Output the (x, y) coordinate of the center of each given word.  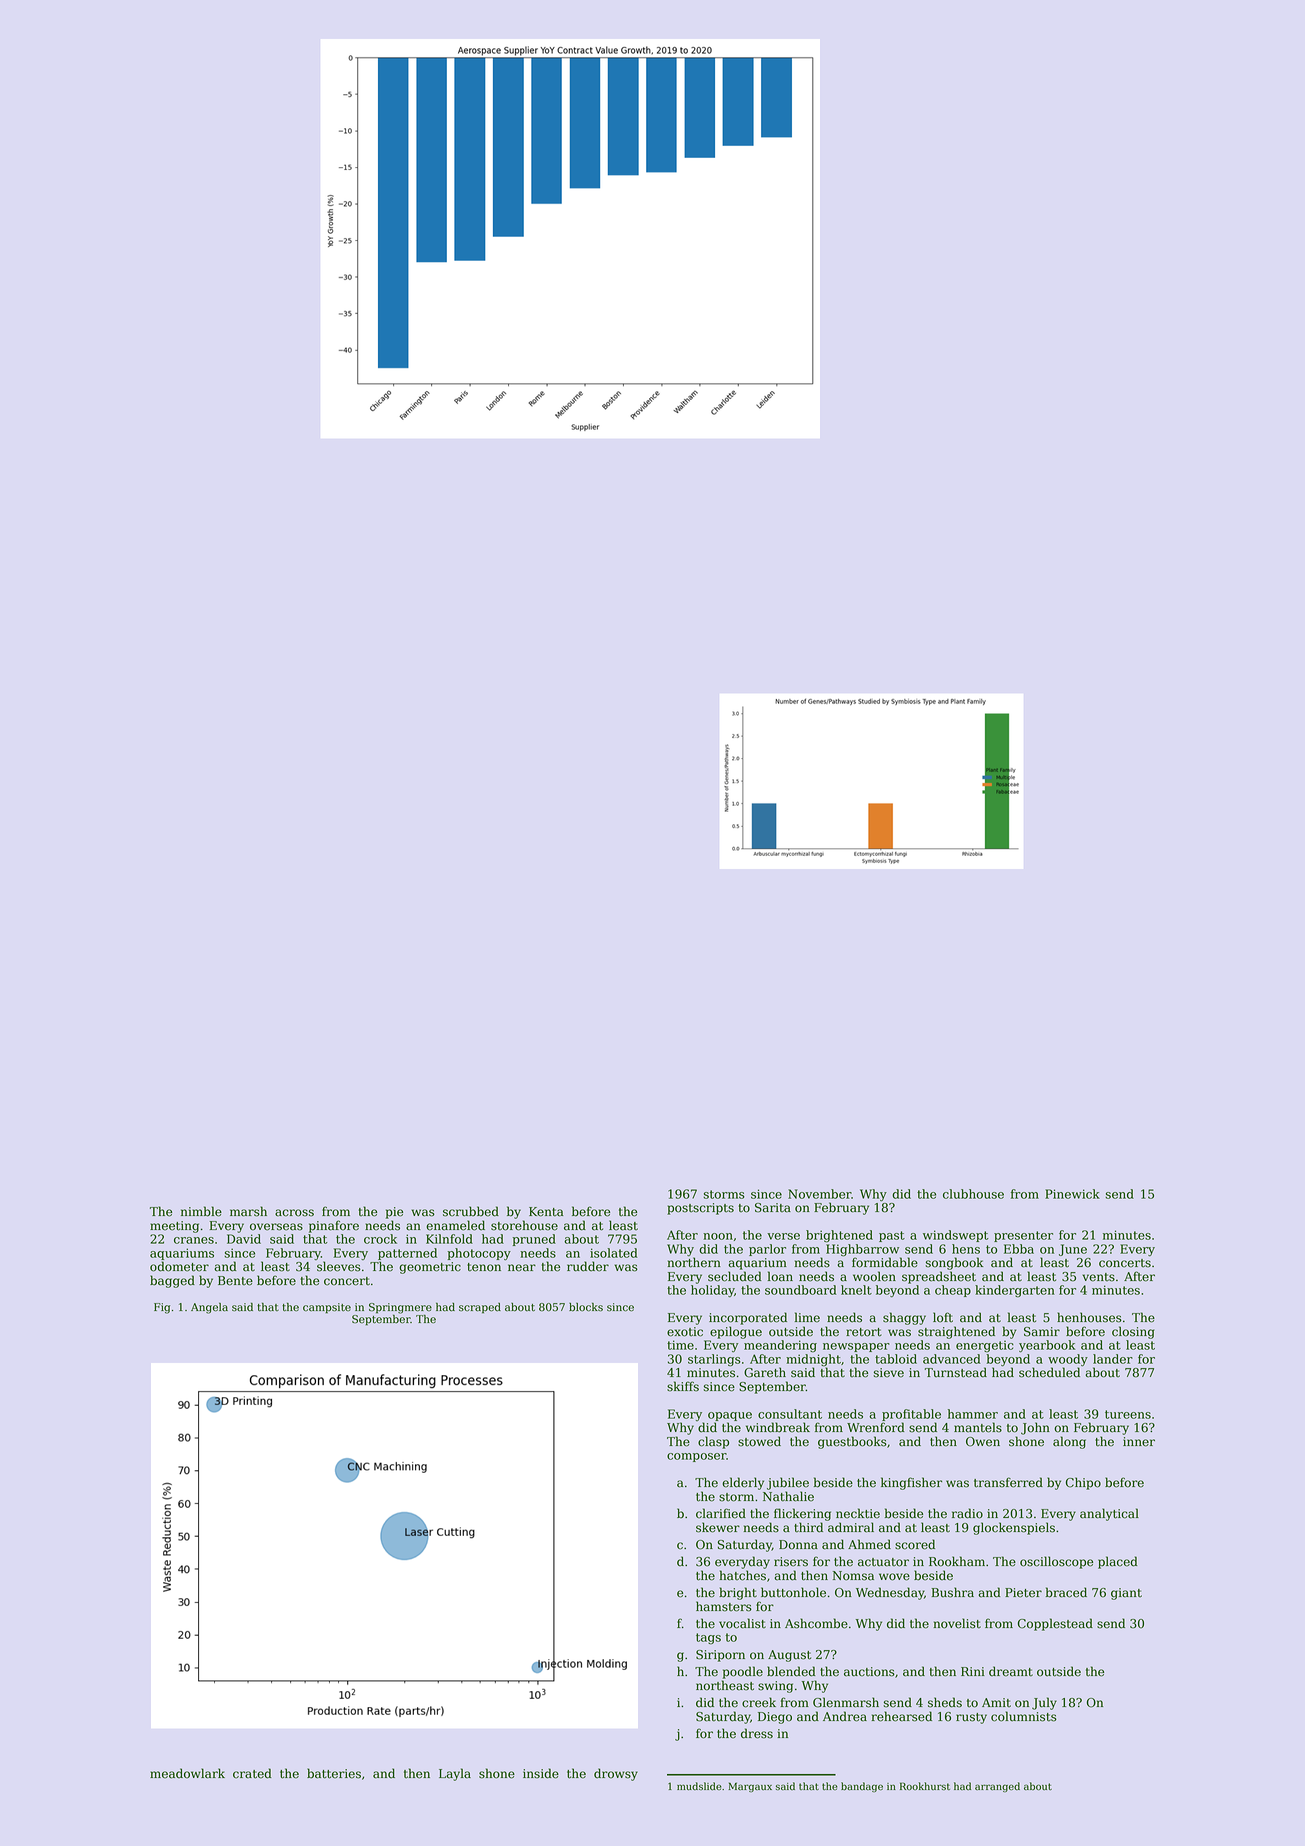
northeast (725, 1685)
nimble (201, 1211)
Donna (798, 1545)
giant (1126, 1594)
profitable (911, 1415)
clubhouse (973, 1194)
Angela (209, 1308)
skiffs (683, 1386)
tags (708, 1639)
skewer (718, 1527)
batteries (334, 1773)
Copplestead (1055, 1624)
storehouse (524, 1225)
